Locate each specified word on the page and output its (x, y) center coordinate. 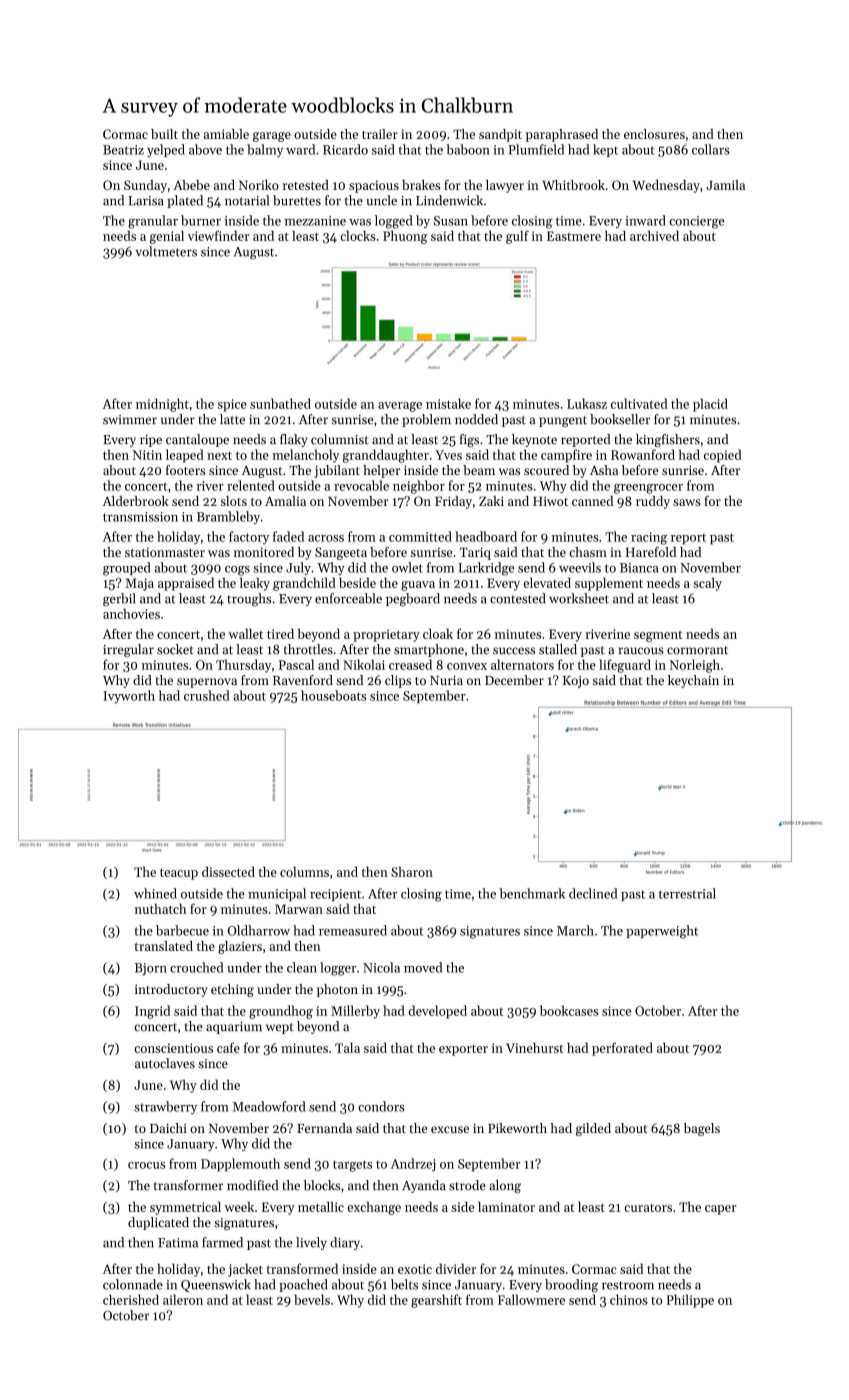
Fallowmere (531, 1299)
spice (232, 405)
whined (155, 893)
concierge (697, 222)
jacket (245, 1270)
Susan (451, 221)
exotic (415, 1269)
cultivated (639, 403)
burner (201, 220)
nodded (476, 419)
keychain (693, 681)
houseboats (333, 695)
